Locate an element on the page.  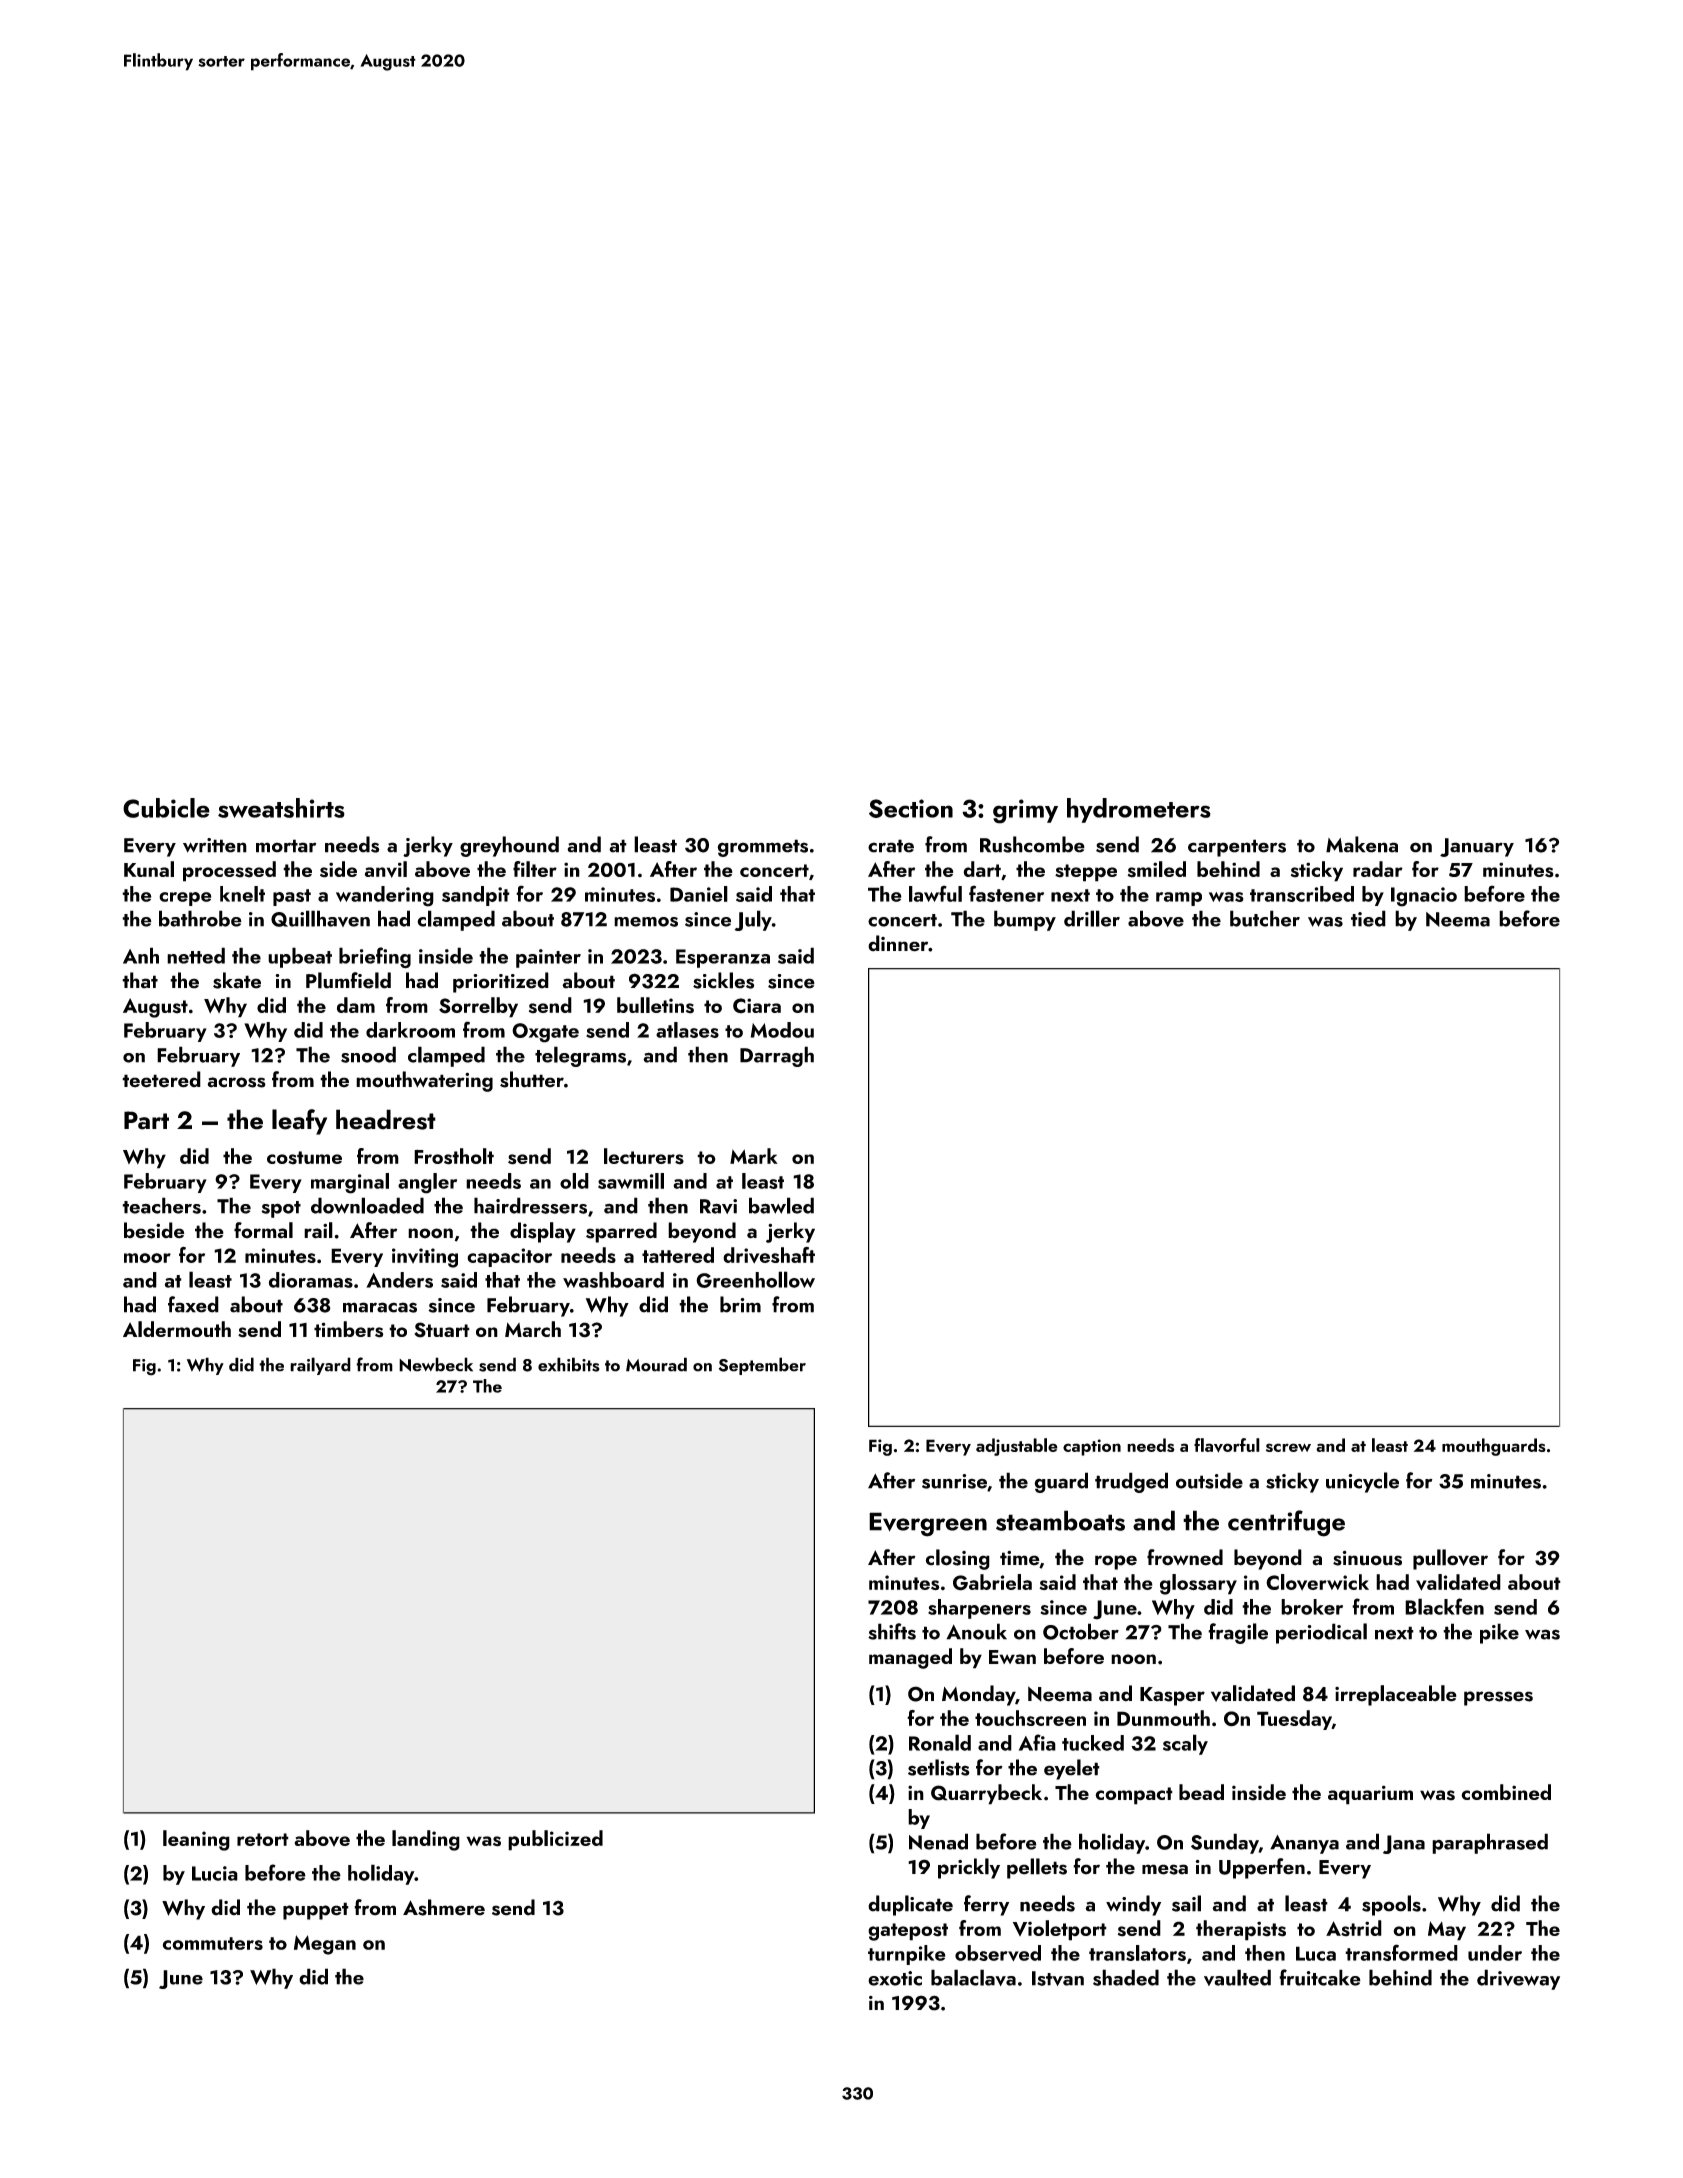
Part is located at coordinates (146, 1120).
